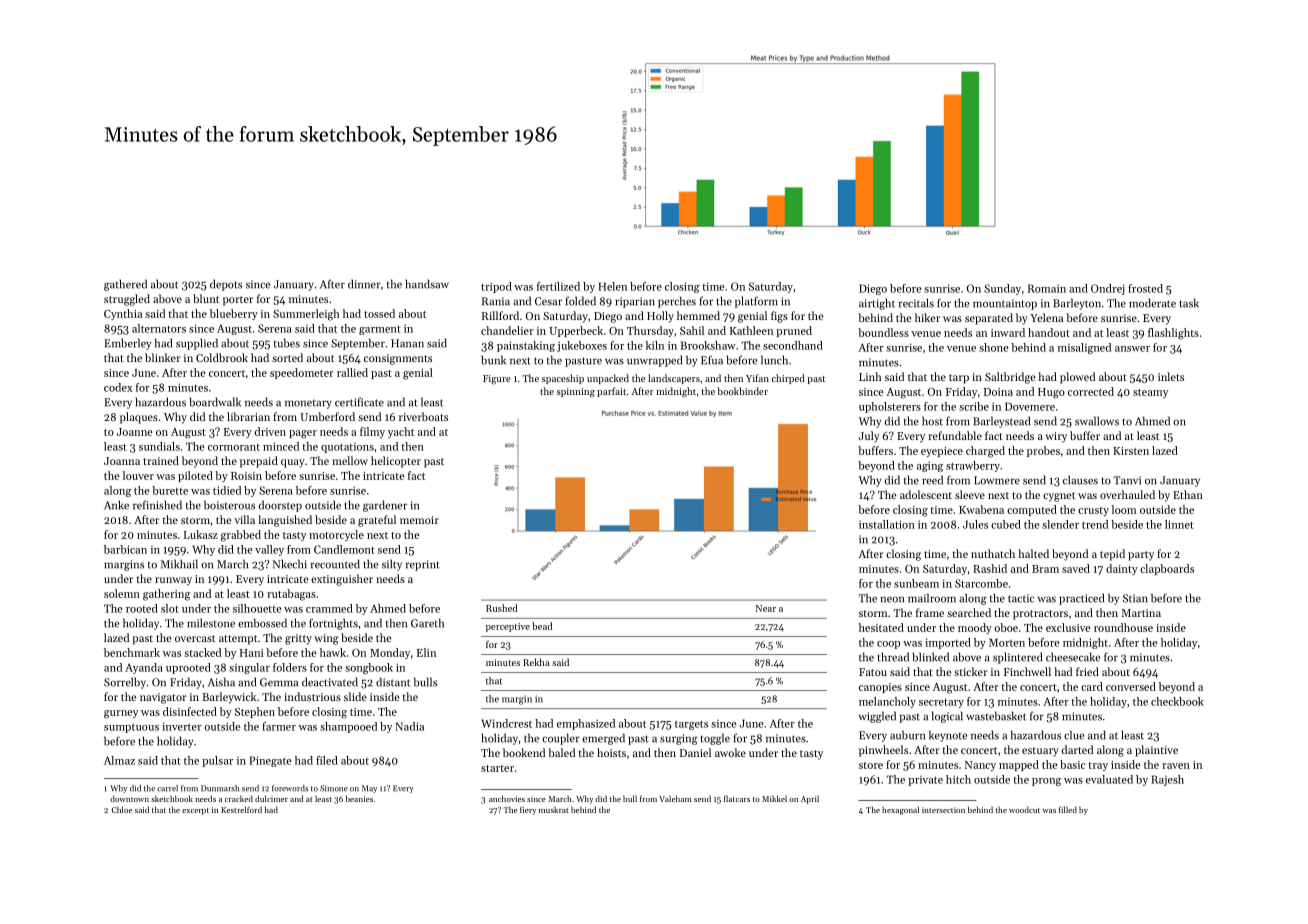 The width and height of the screenshot is (1308, 924). Describe the element at coordinates (423, 416) in the screenshot. I see `riverboats` at that location.
